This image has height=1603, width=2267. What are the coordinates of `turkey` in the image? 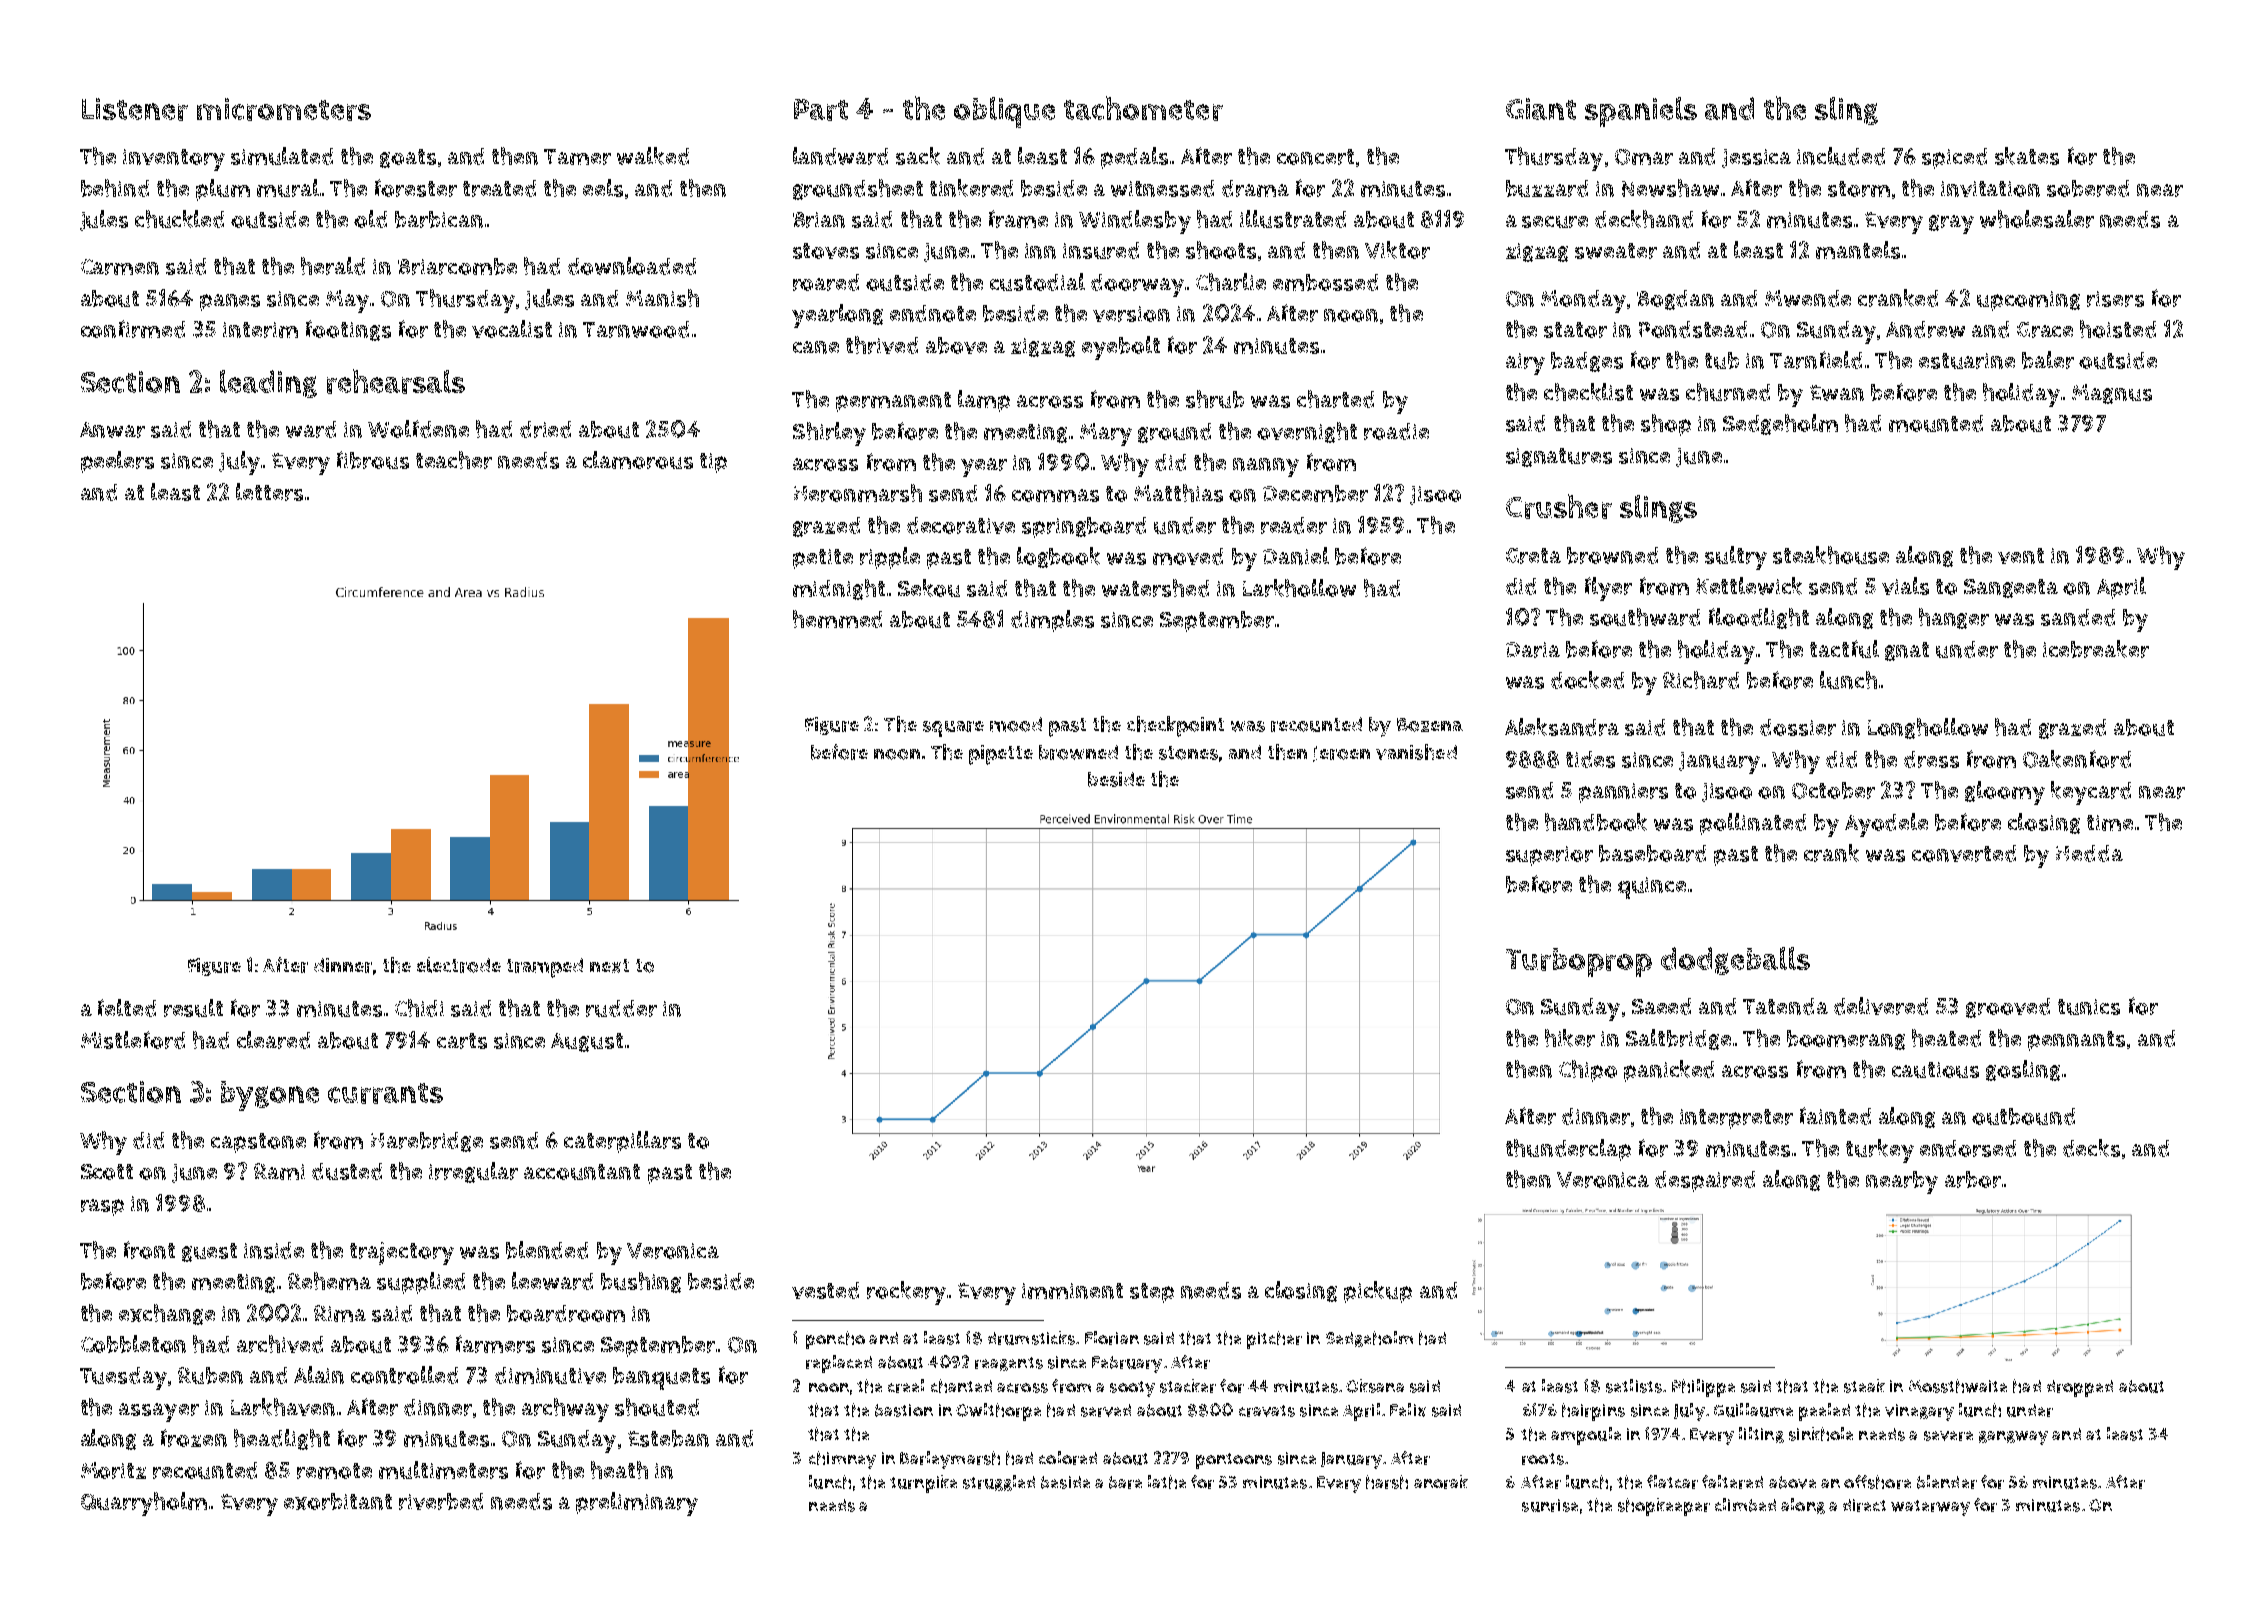 It's located at (1880, 1151).
